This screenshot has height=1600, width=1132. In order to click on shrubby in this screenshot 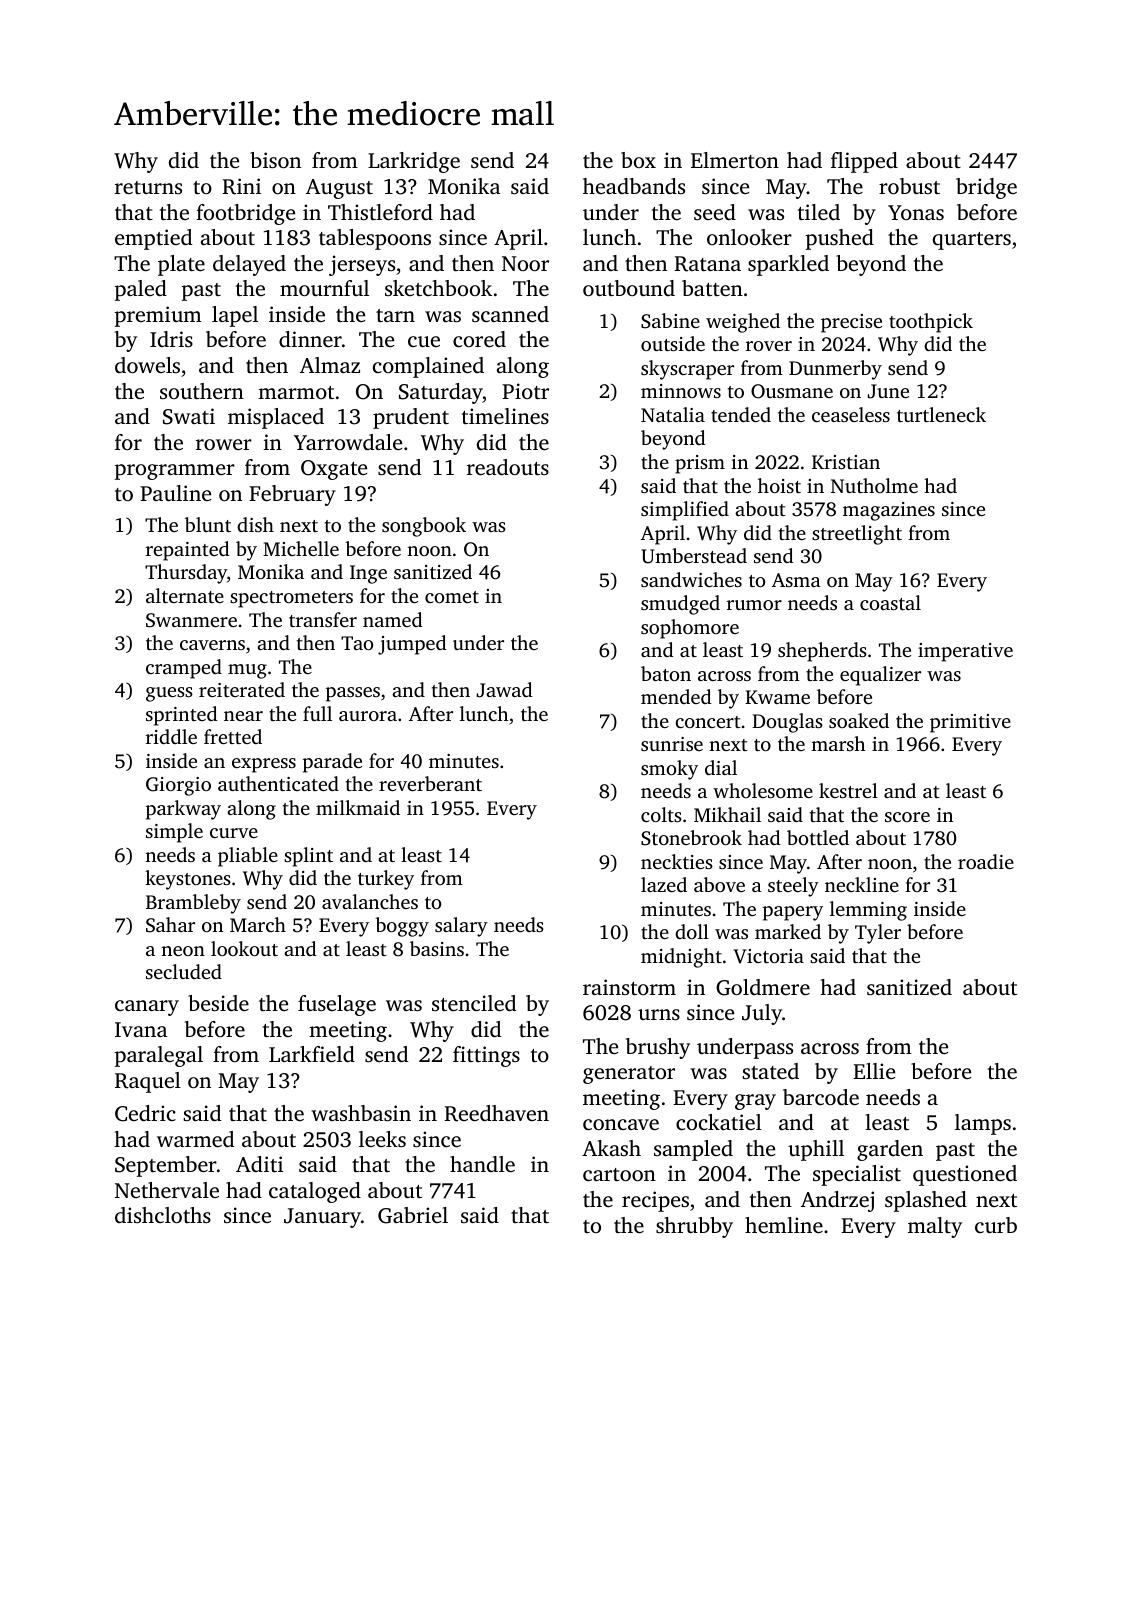, I will do `click(694, 1227)`.
